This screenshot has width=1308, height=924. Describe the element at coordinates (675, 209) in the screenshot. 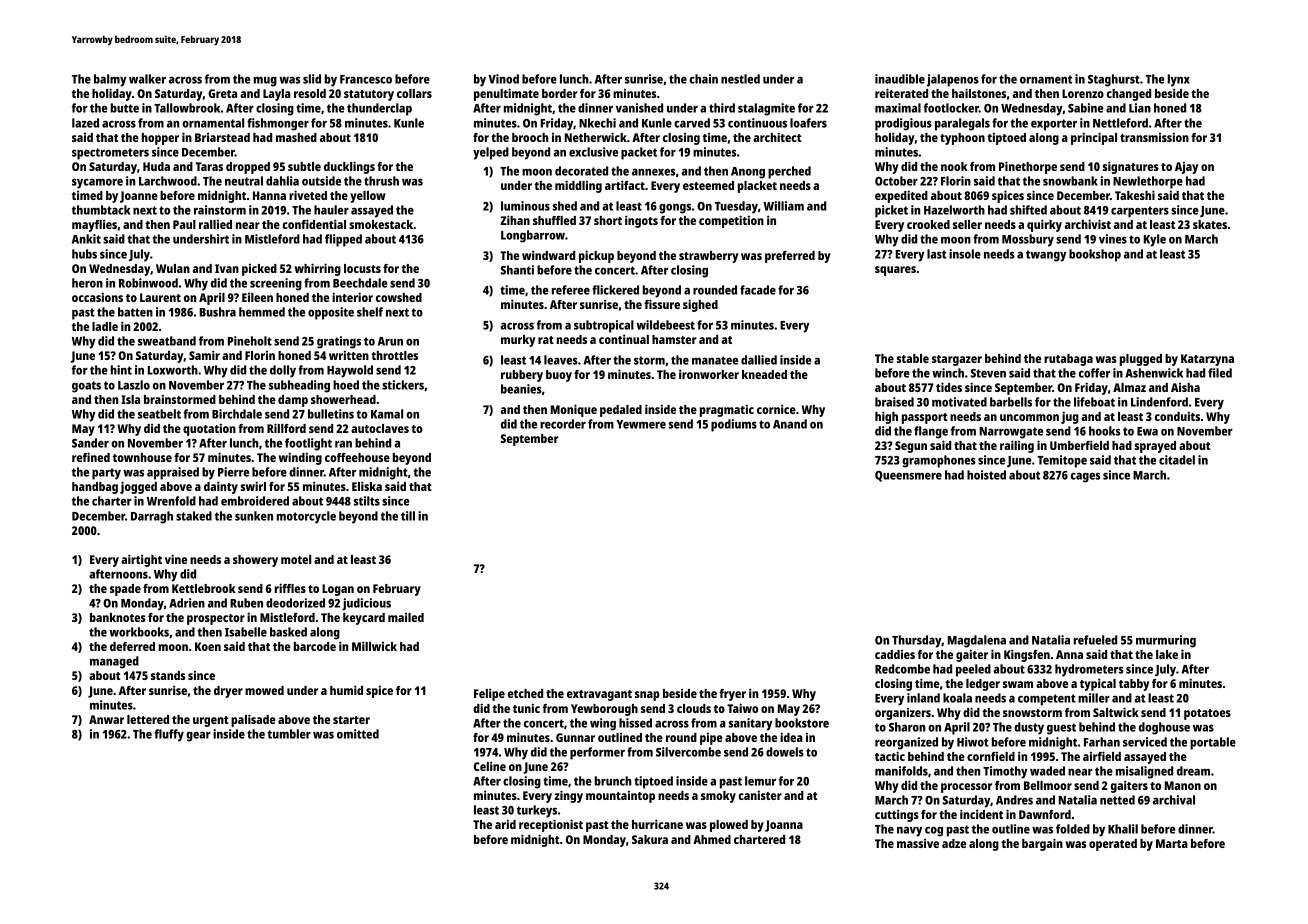

I see `gongs` at that location.
